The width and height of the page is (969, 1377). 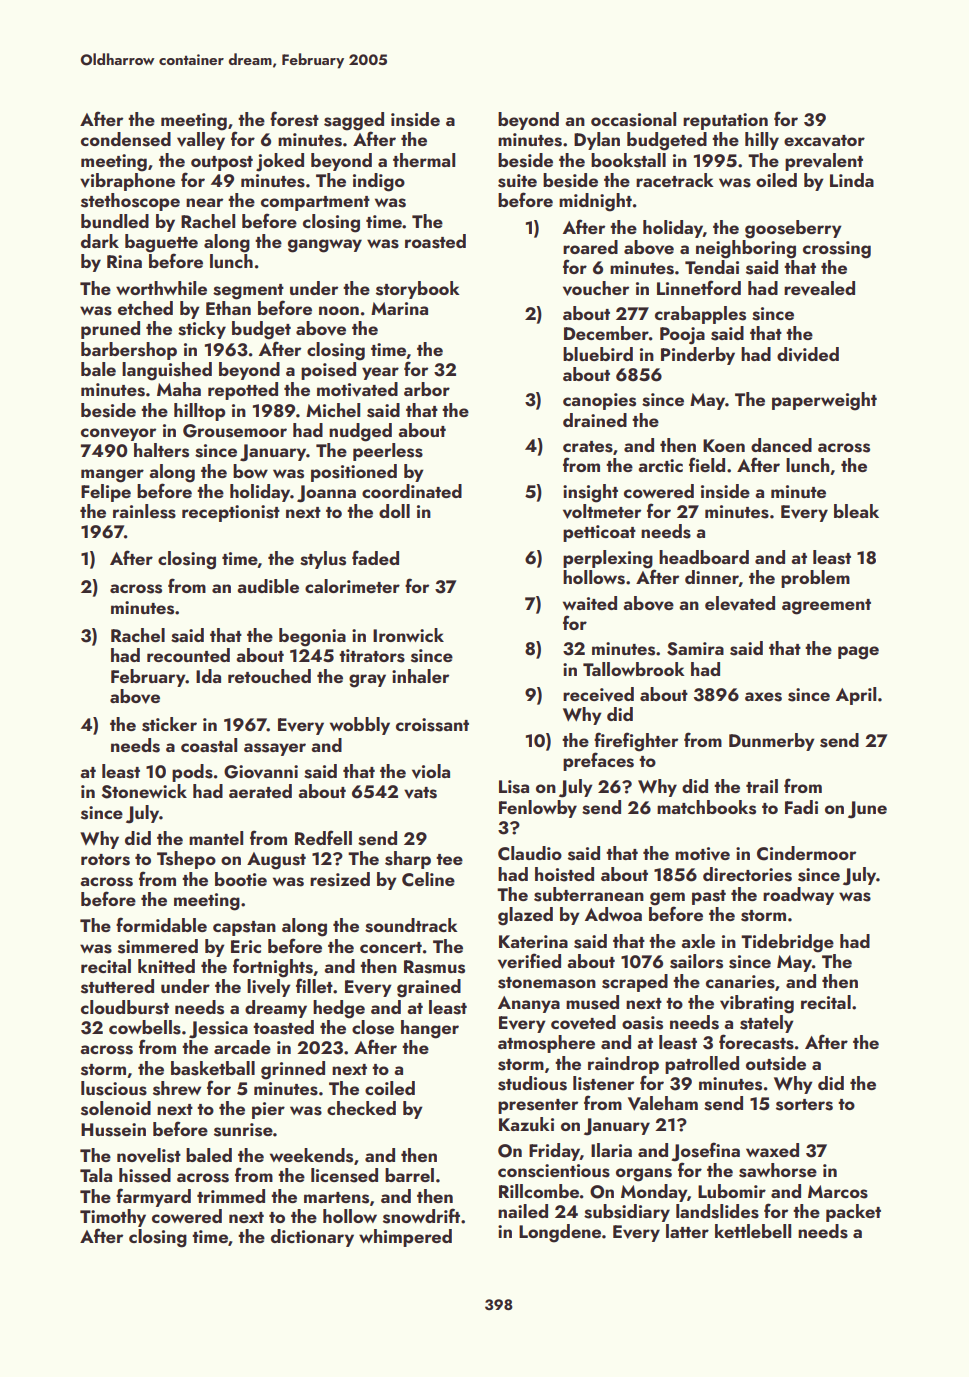 I want to click on inhaler, so click(x=420, y=676).
